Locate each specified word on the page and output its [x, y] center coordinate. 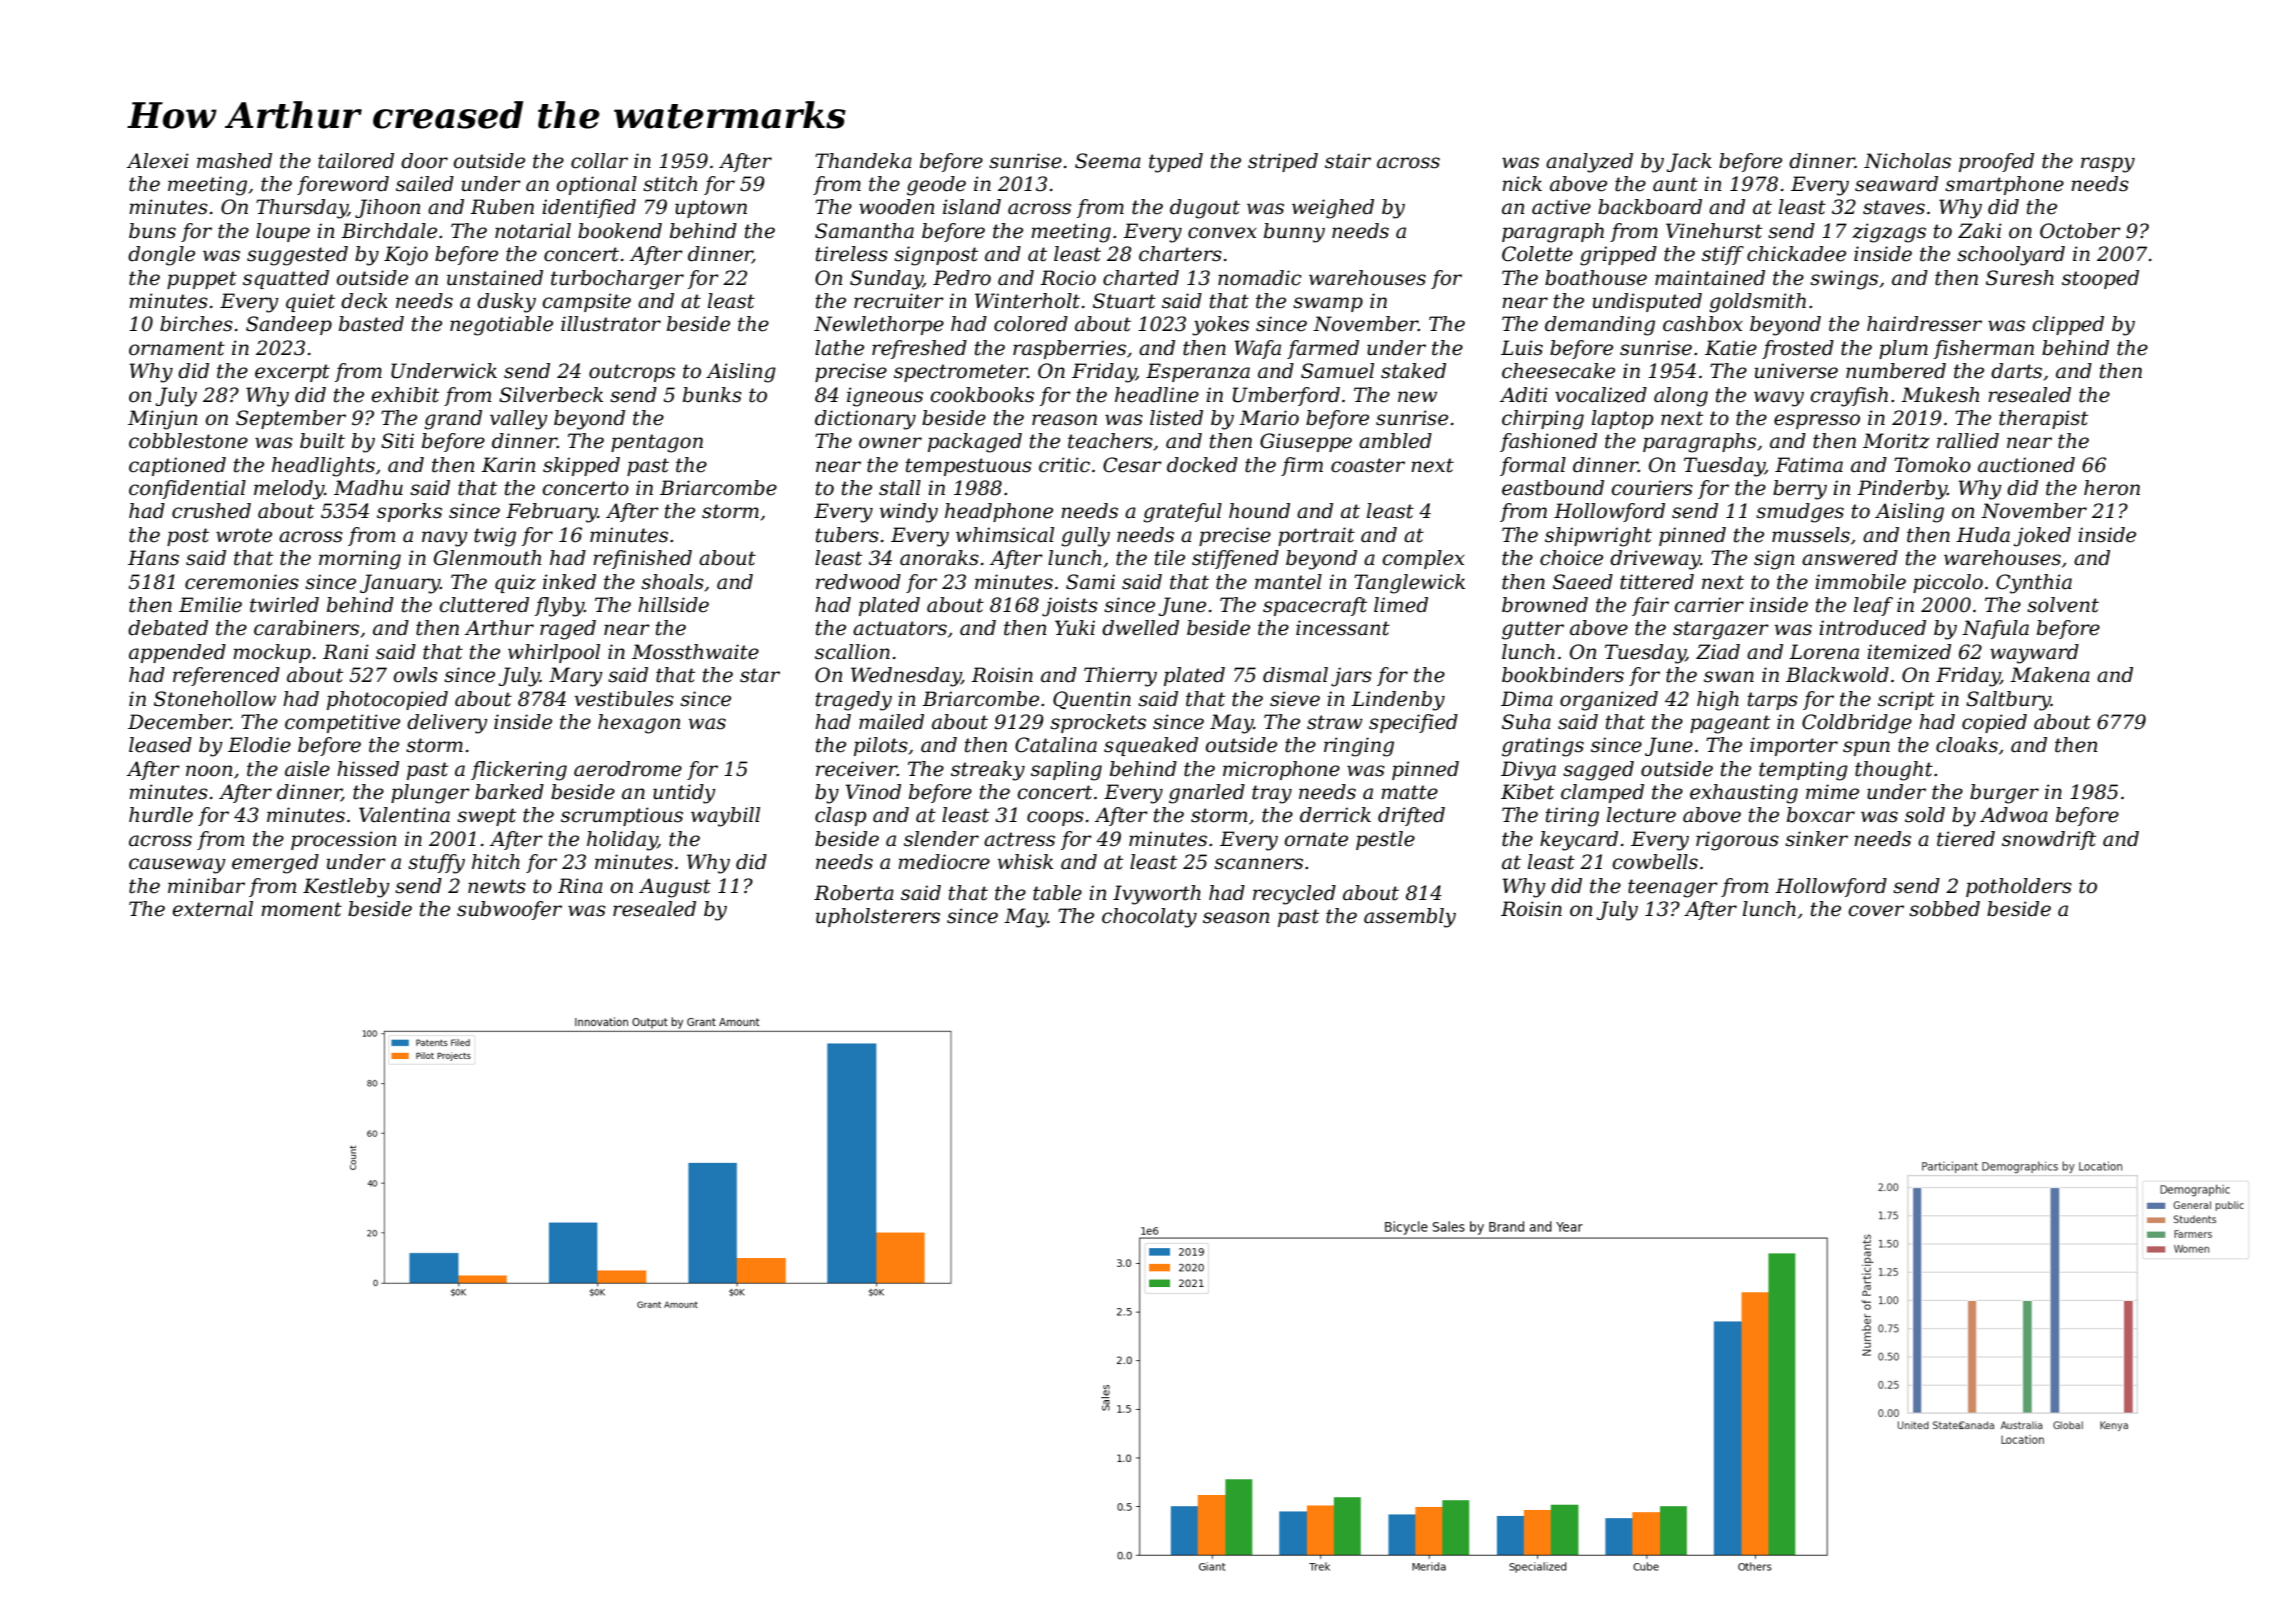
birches [196, 324]
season [1236, 918]
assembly [1410, 918]
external [212, 909]
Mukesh [1940, 395]
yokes [1220, 326]
